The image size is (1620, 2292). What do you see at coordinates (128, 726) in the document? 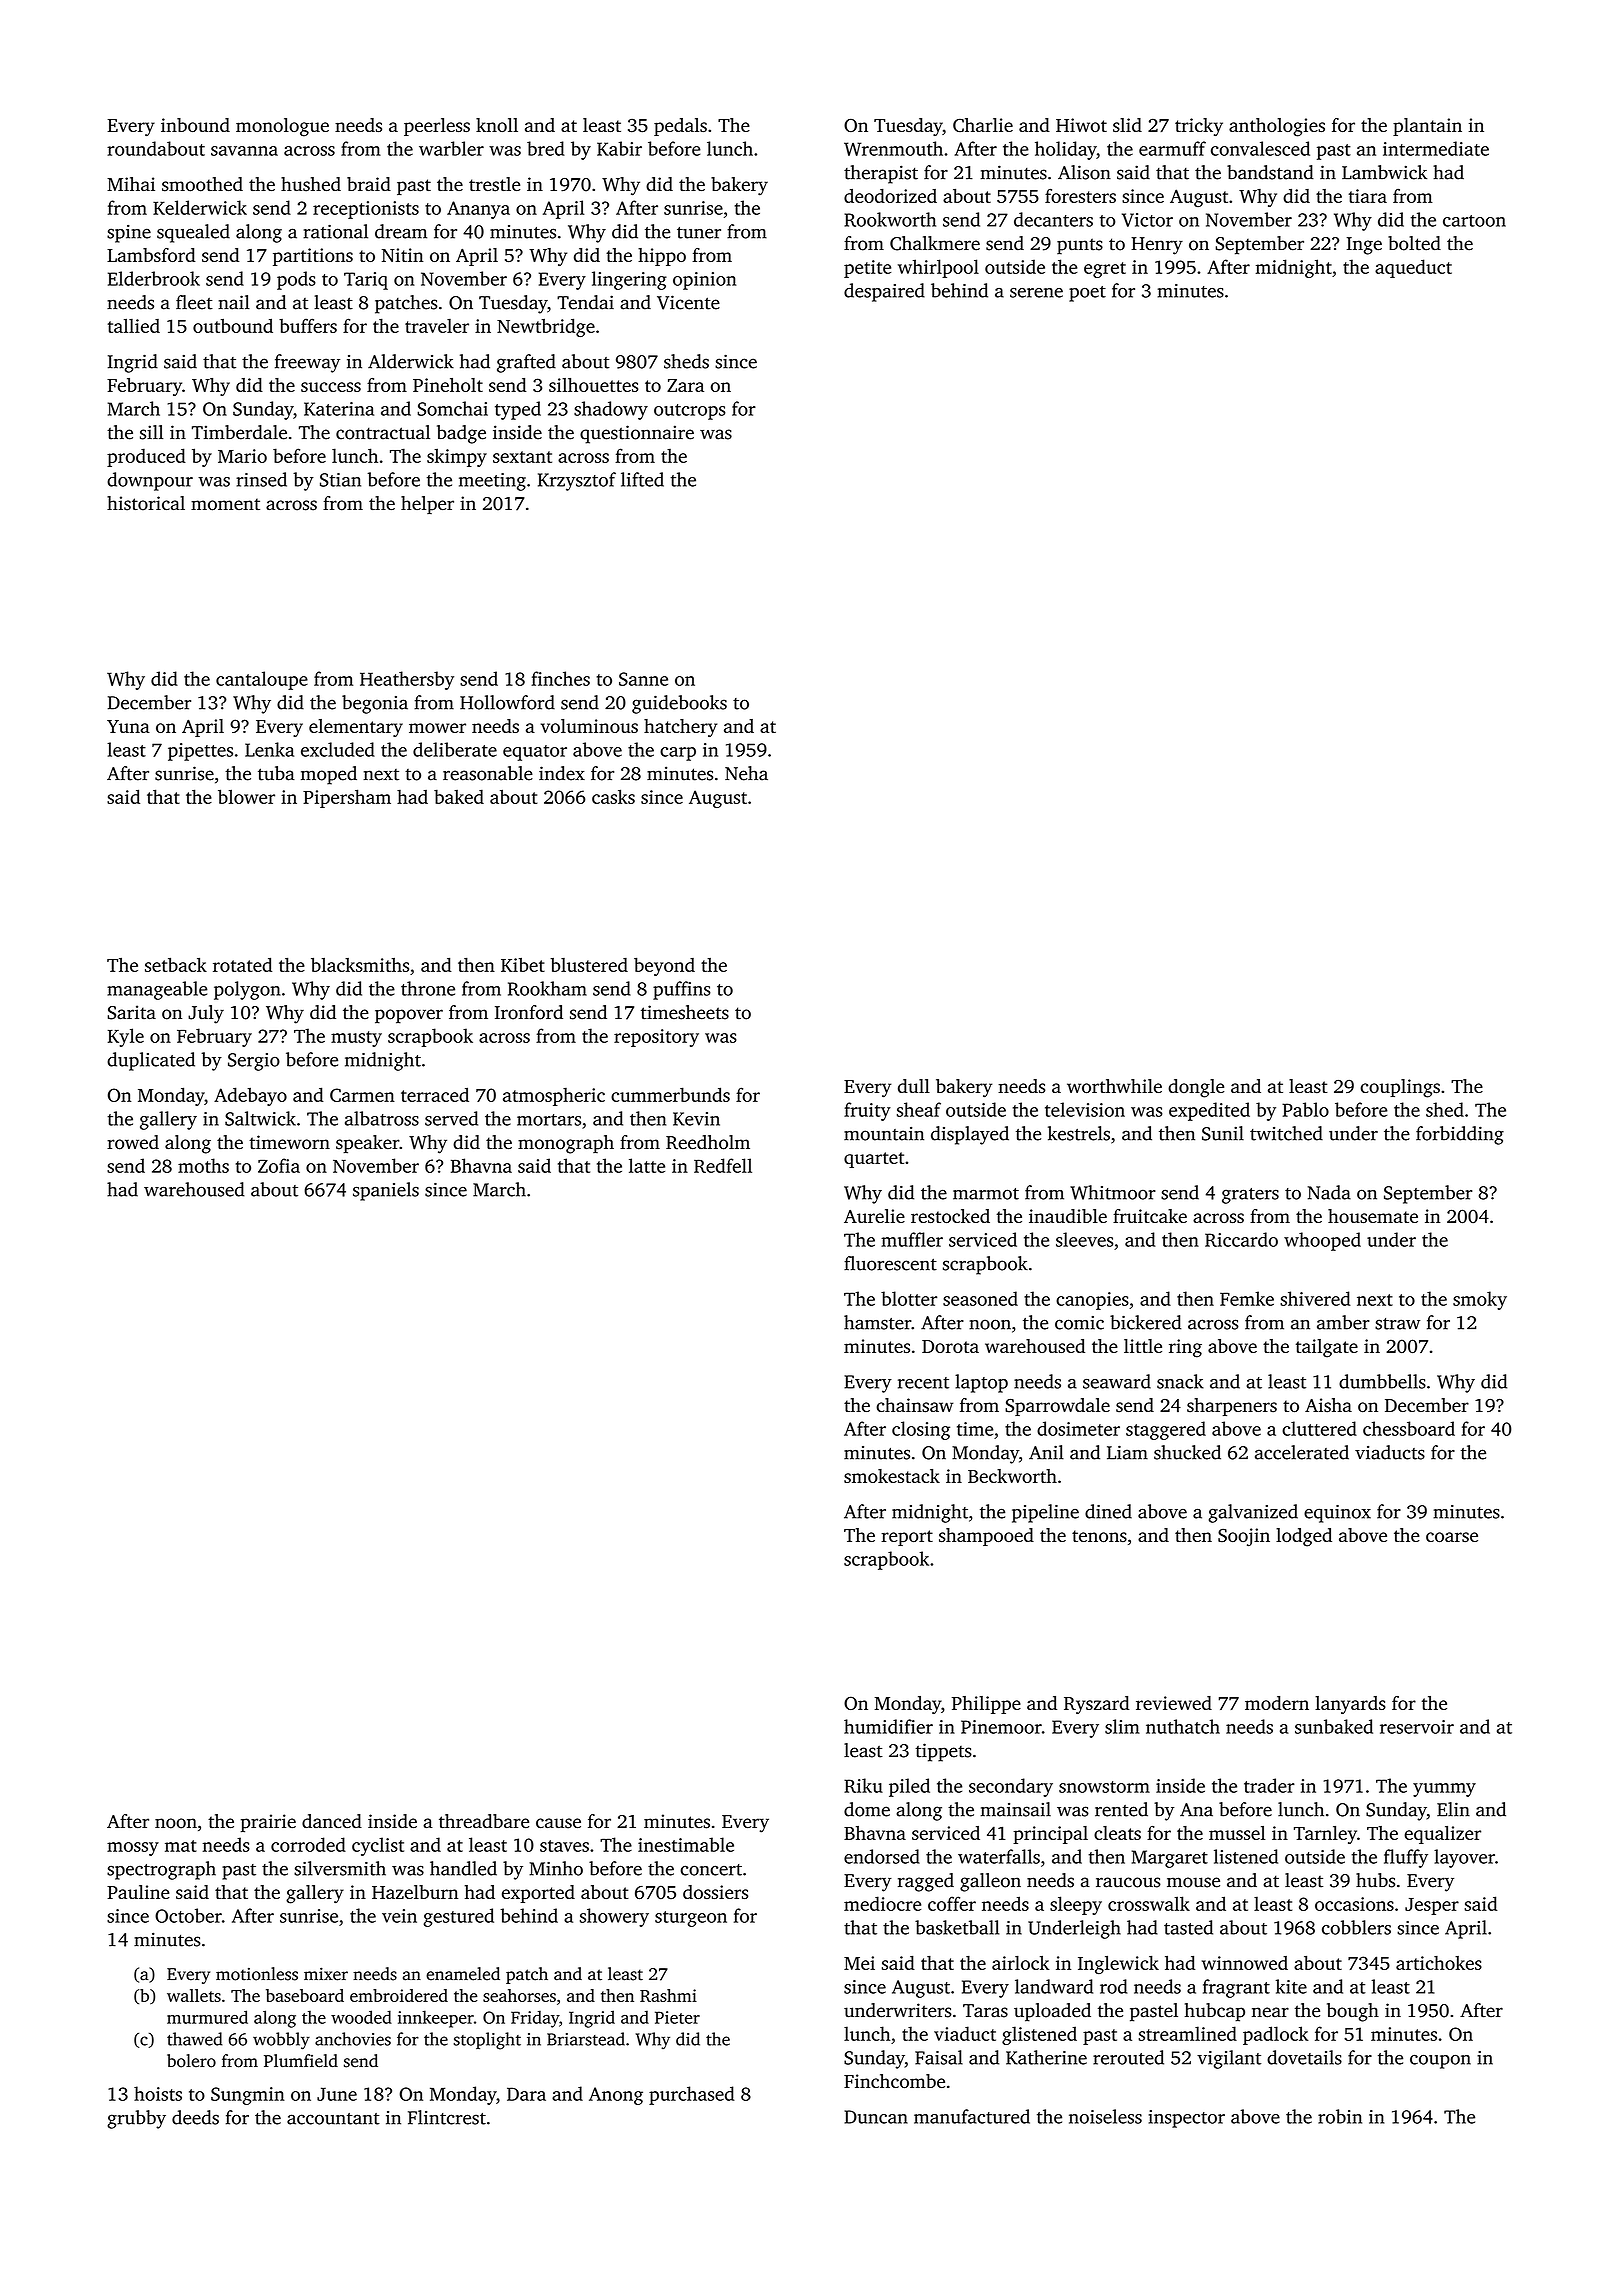
I see `Yuna` at bounding box center [128, 726].
